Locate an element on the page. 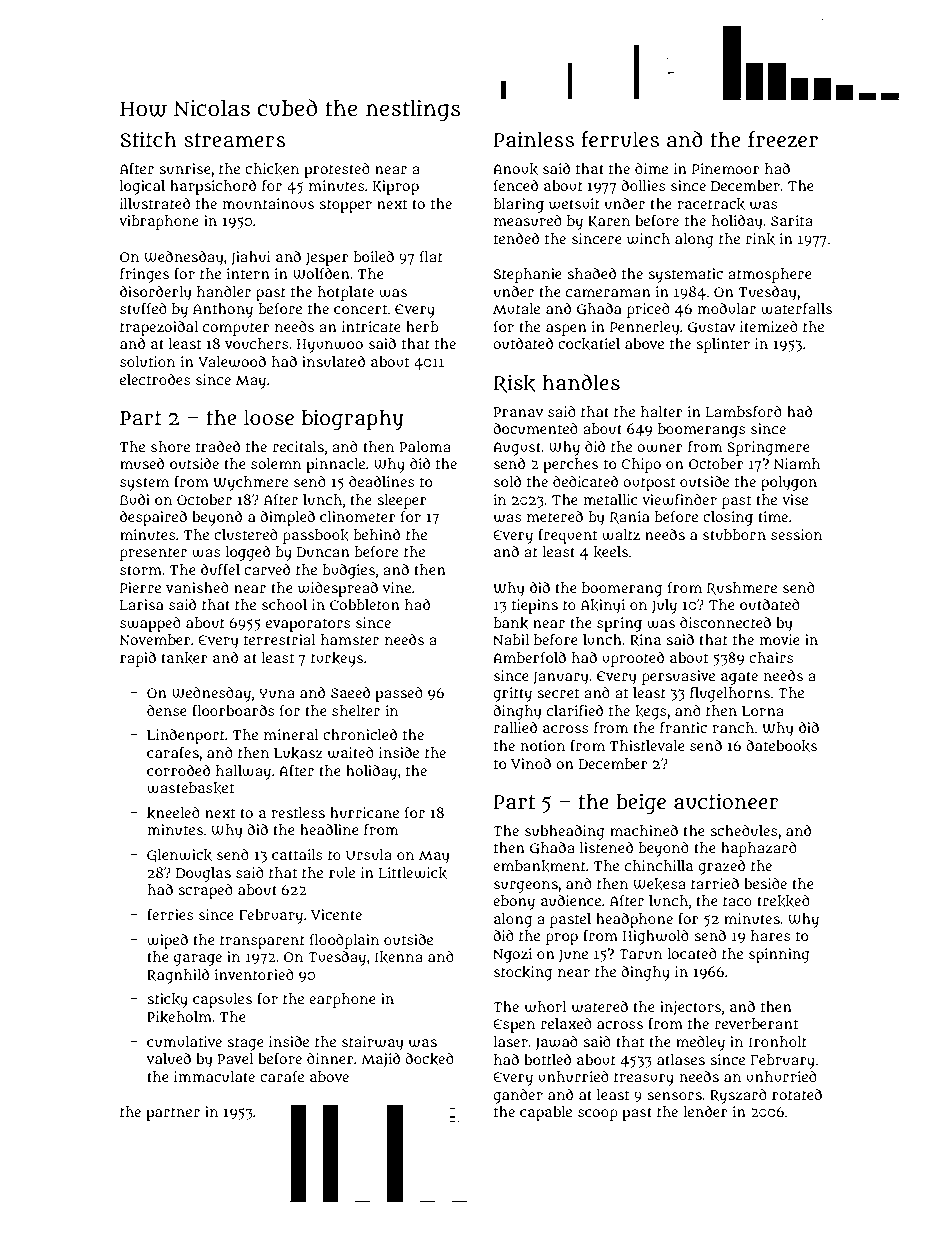  scraped is located at coordinates (205, 891).
